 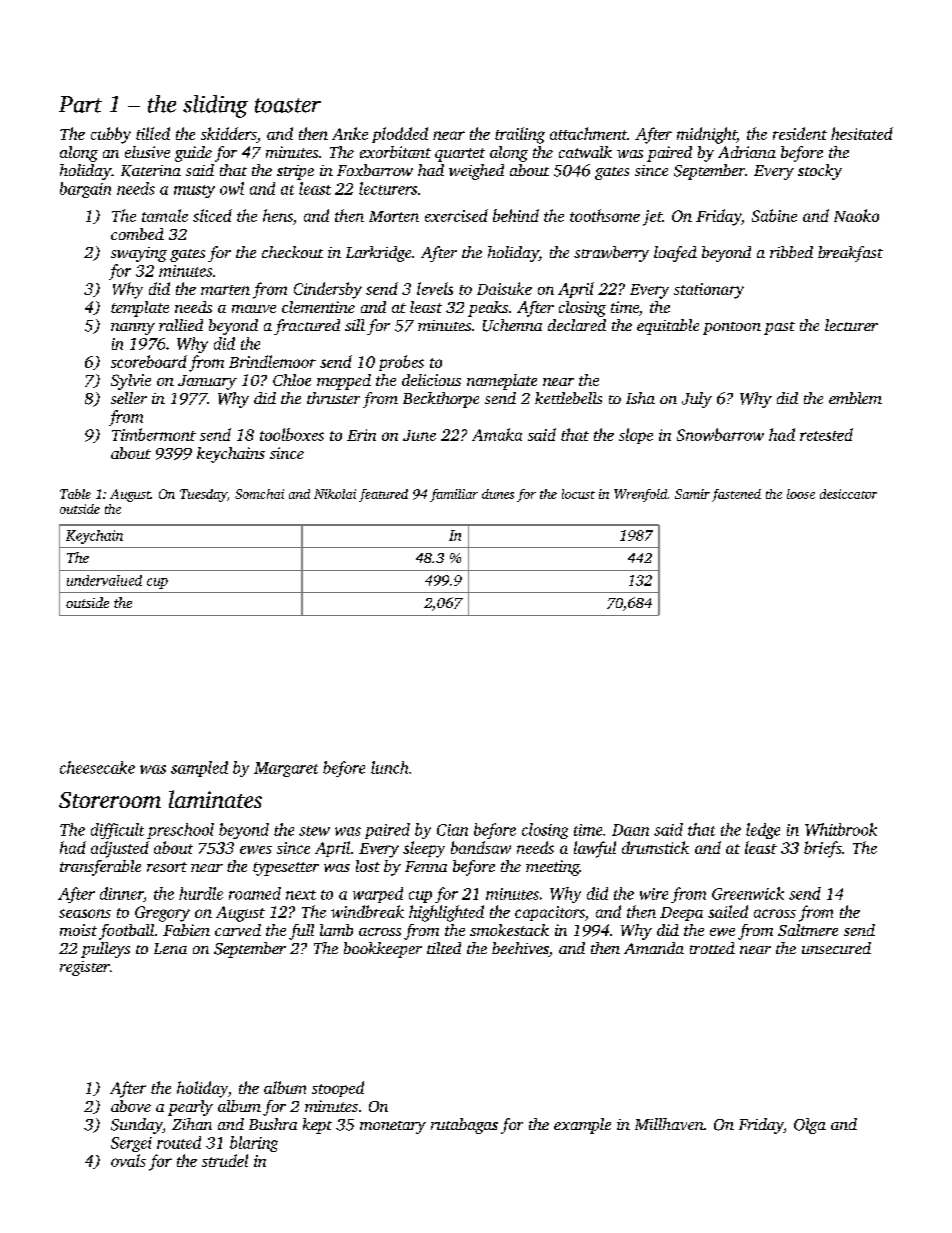 What do you see at coordinates (848, 494) in the screenshot?
I see `desiccator` at bounding box center [848, 494].
